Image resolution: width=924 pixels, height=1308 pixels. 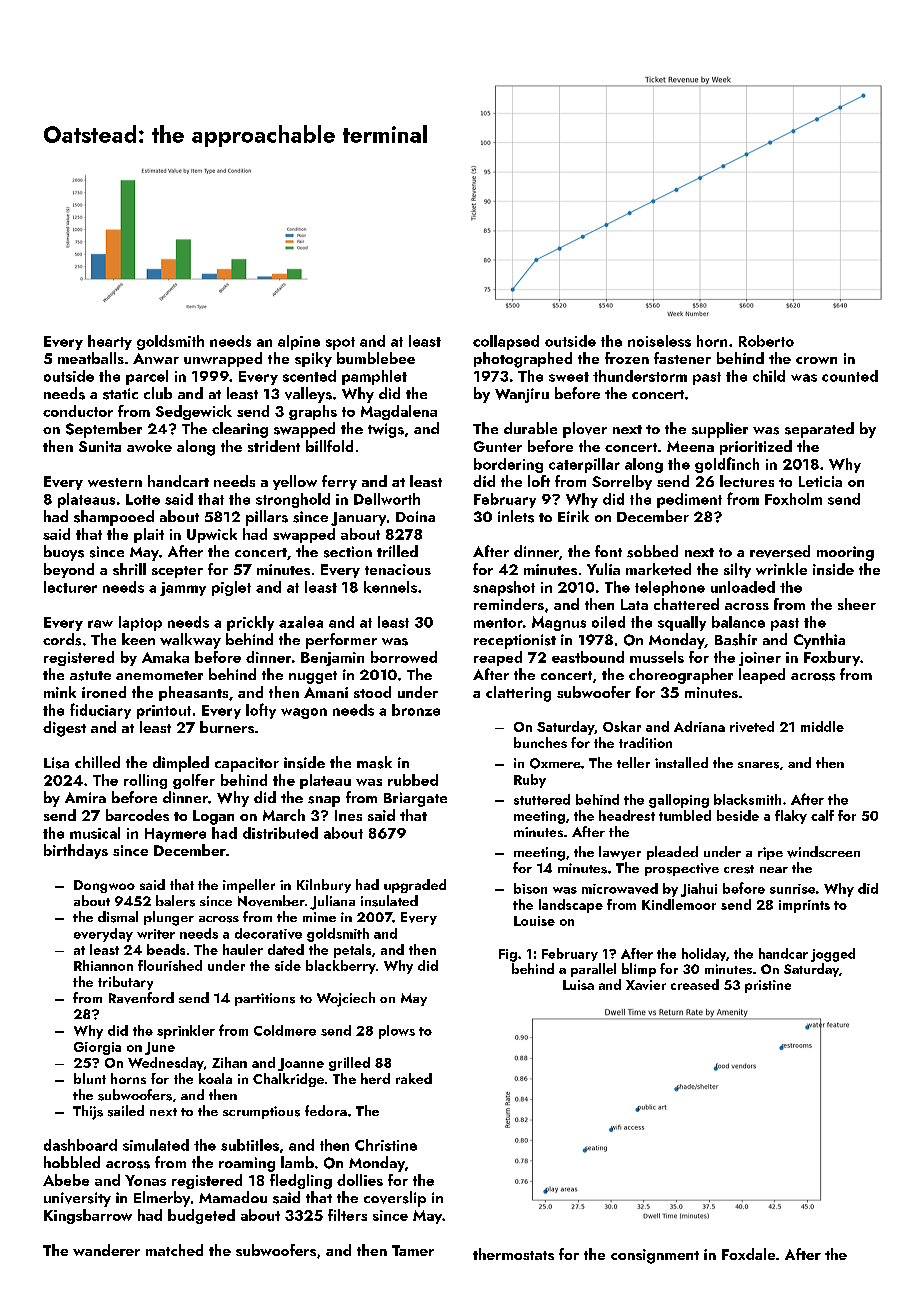 What do you see at coordinates (659, 341) in the document?
I see `noiseless` at bounding box center [659, 341].
